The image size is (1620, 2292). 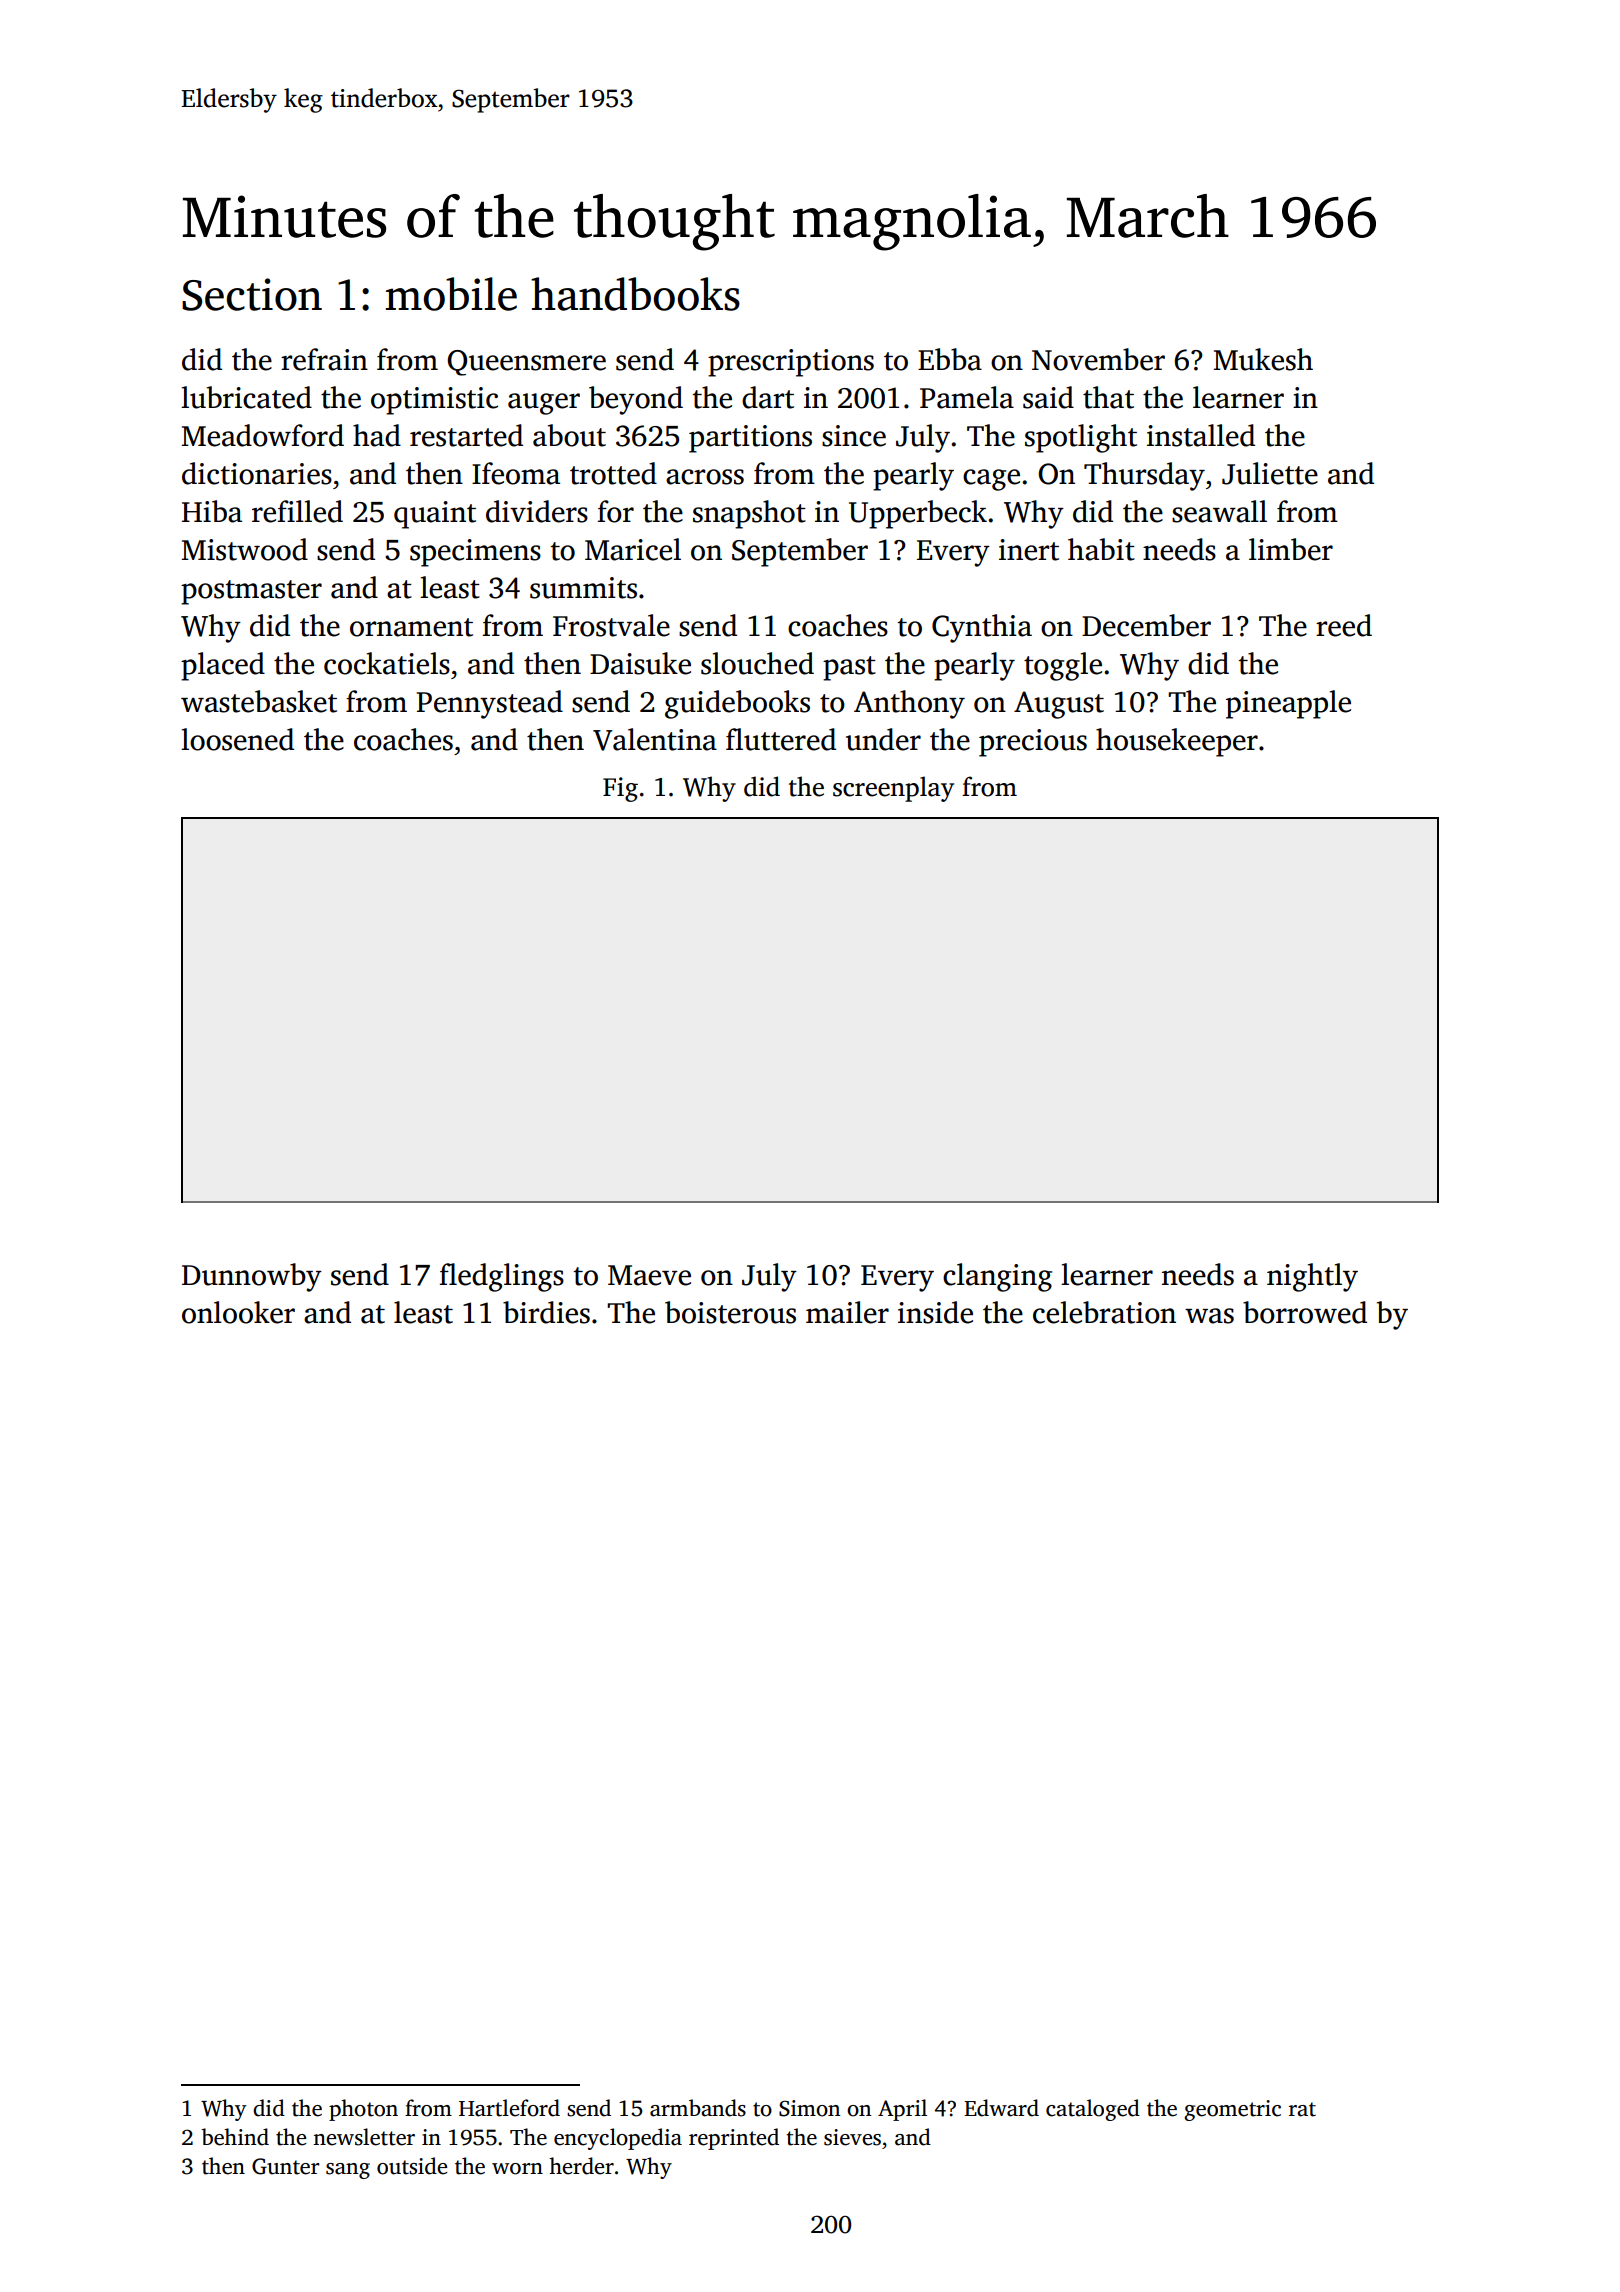 What do you see at coordinates (509, 2108) in the screenshot?
I see `Hartleford` at bounding box center [509, 2108].
